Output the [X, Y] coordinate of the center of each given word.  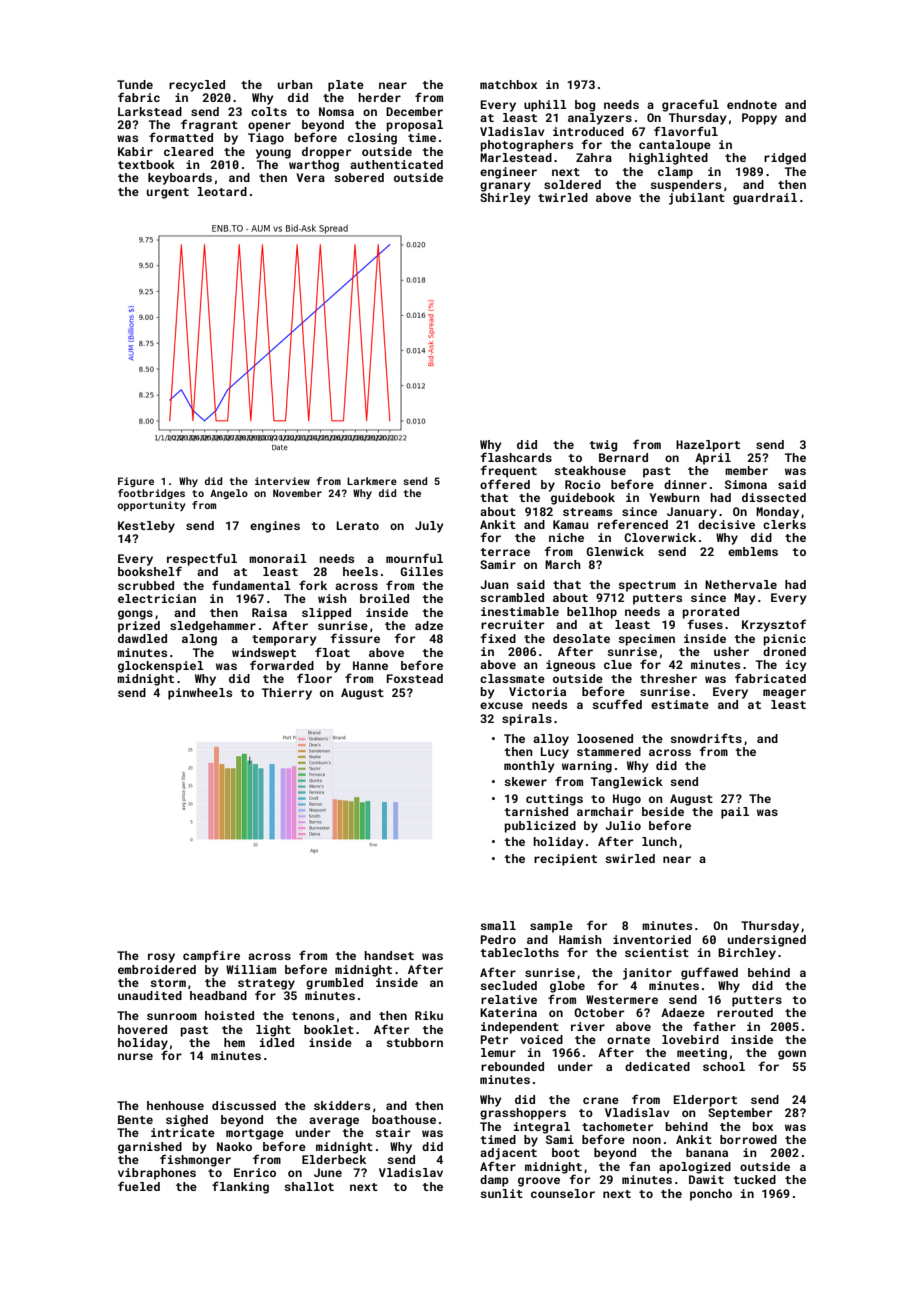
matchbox [508, 84]
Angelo [229, 494]
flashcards [516, 457]
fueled [139, 1186]
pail [735, 813]
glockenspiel [161, 667]
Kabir [135, 151]
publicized [540, 827]
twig [603, 446]
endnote [752, 104]
